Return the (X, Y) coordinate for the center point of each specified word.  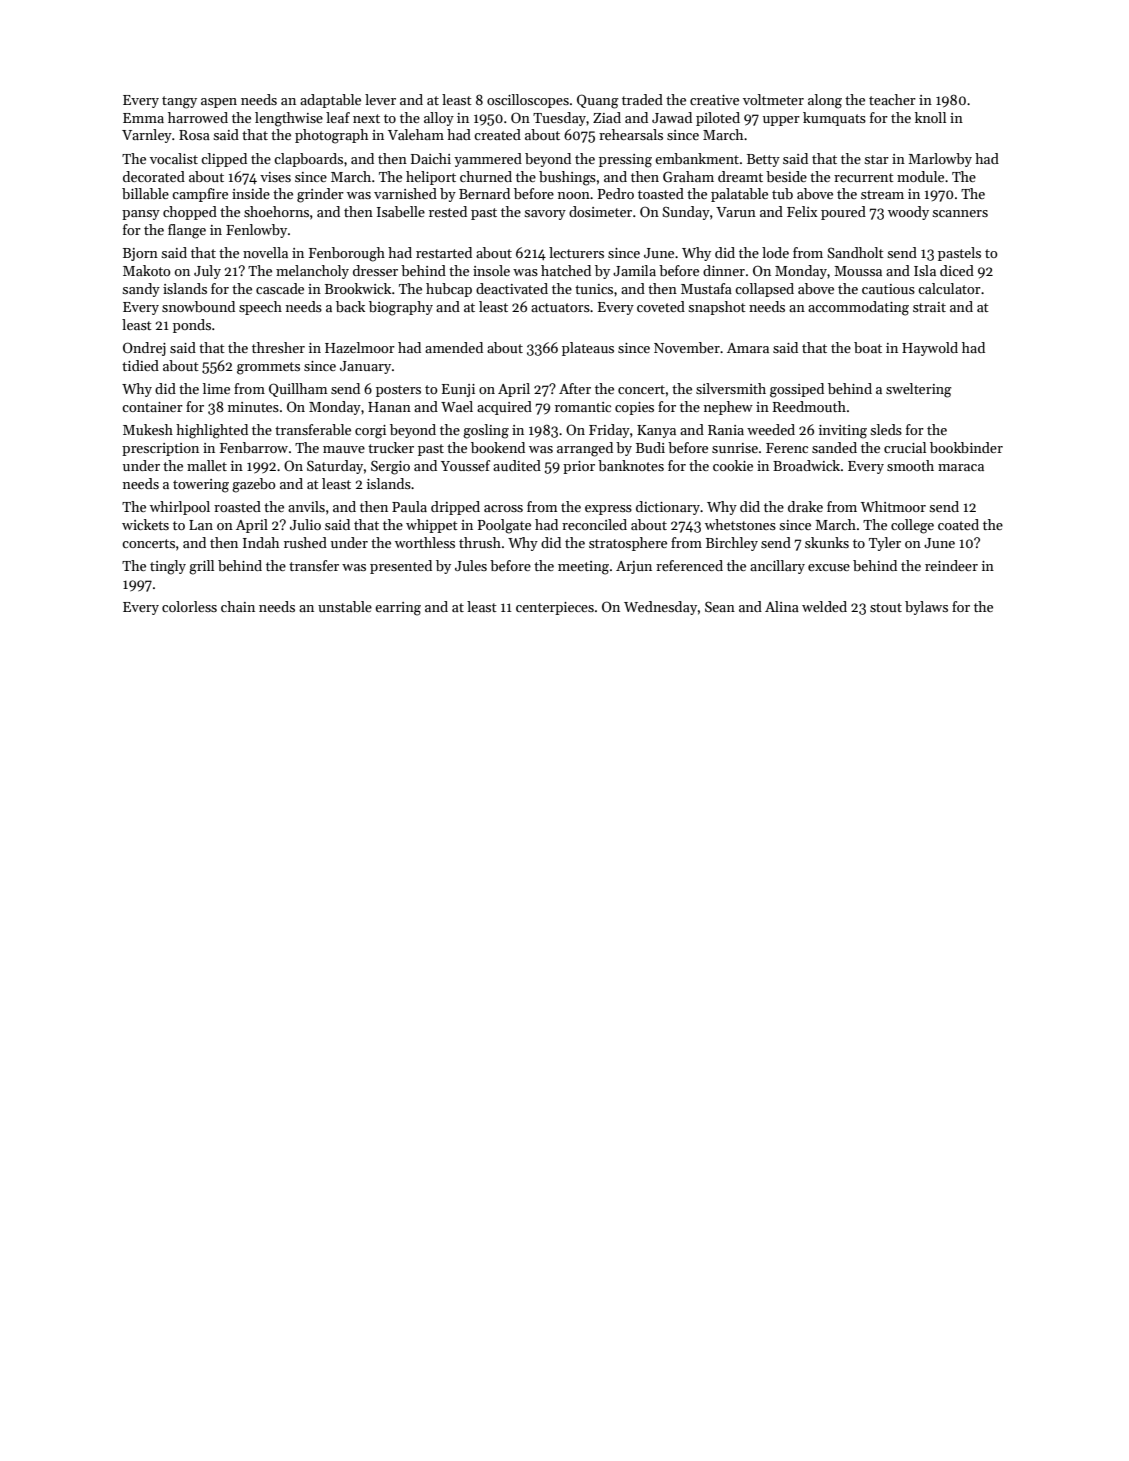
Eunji (458, 390)
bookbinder (966, 447)
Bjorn (140, 254)
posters (398, 391)
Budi (650, 447)
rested (448, 211)
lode (775, 252)
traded (642, 99)
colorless (189, 606)
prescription (160, 449)
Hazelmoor (360, 347)
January (365, 367)
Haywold (930, 349)
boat (868, 347)
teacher (892, 99)
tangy (179, 102)
